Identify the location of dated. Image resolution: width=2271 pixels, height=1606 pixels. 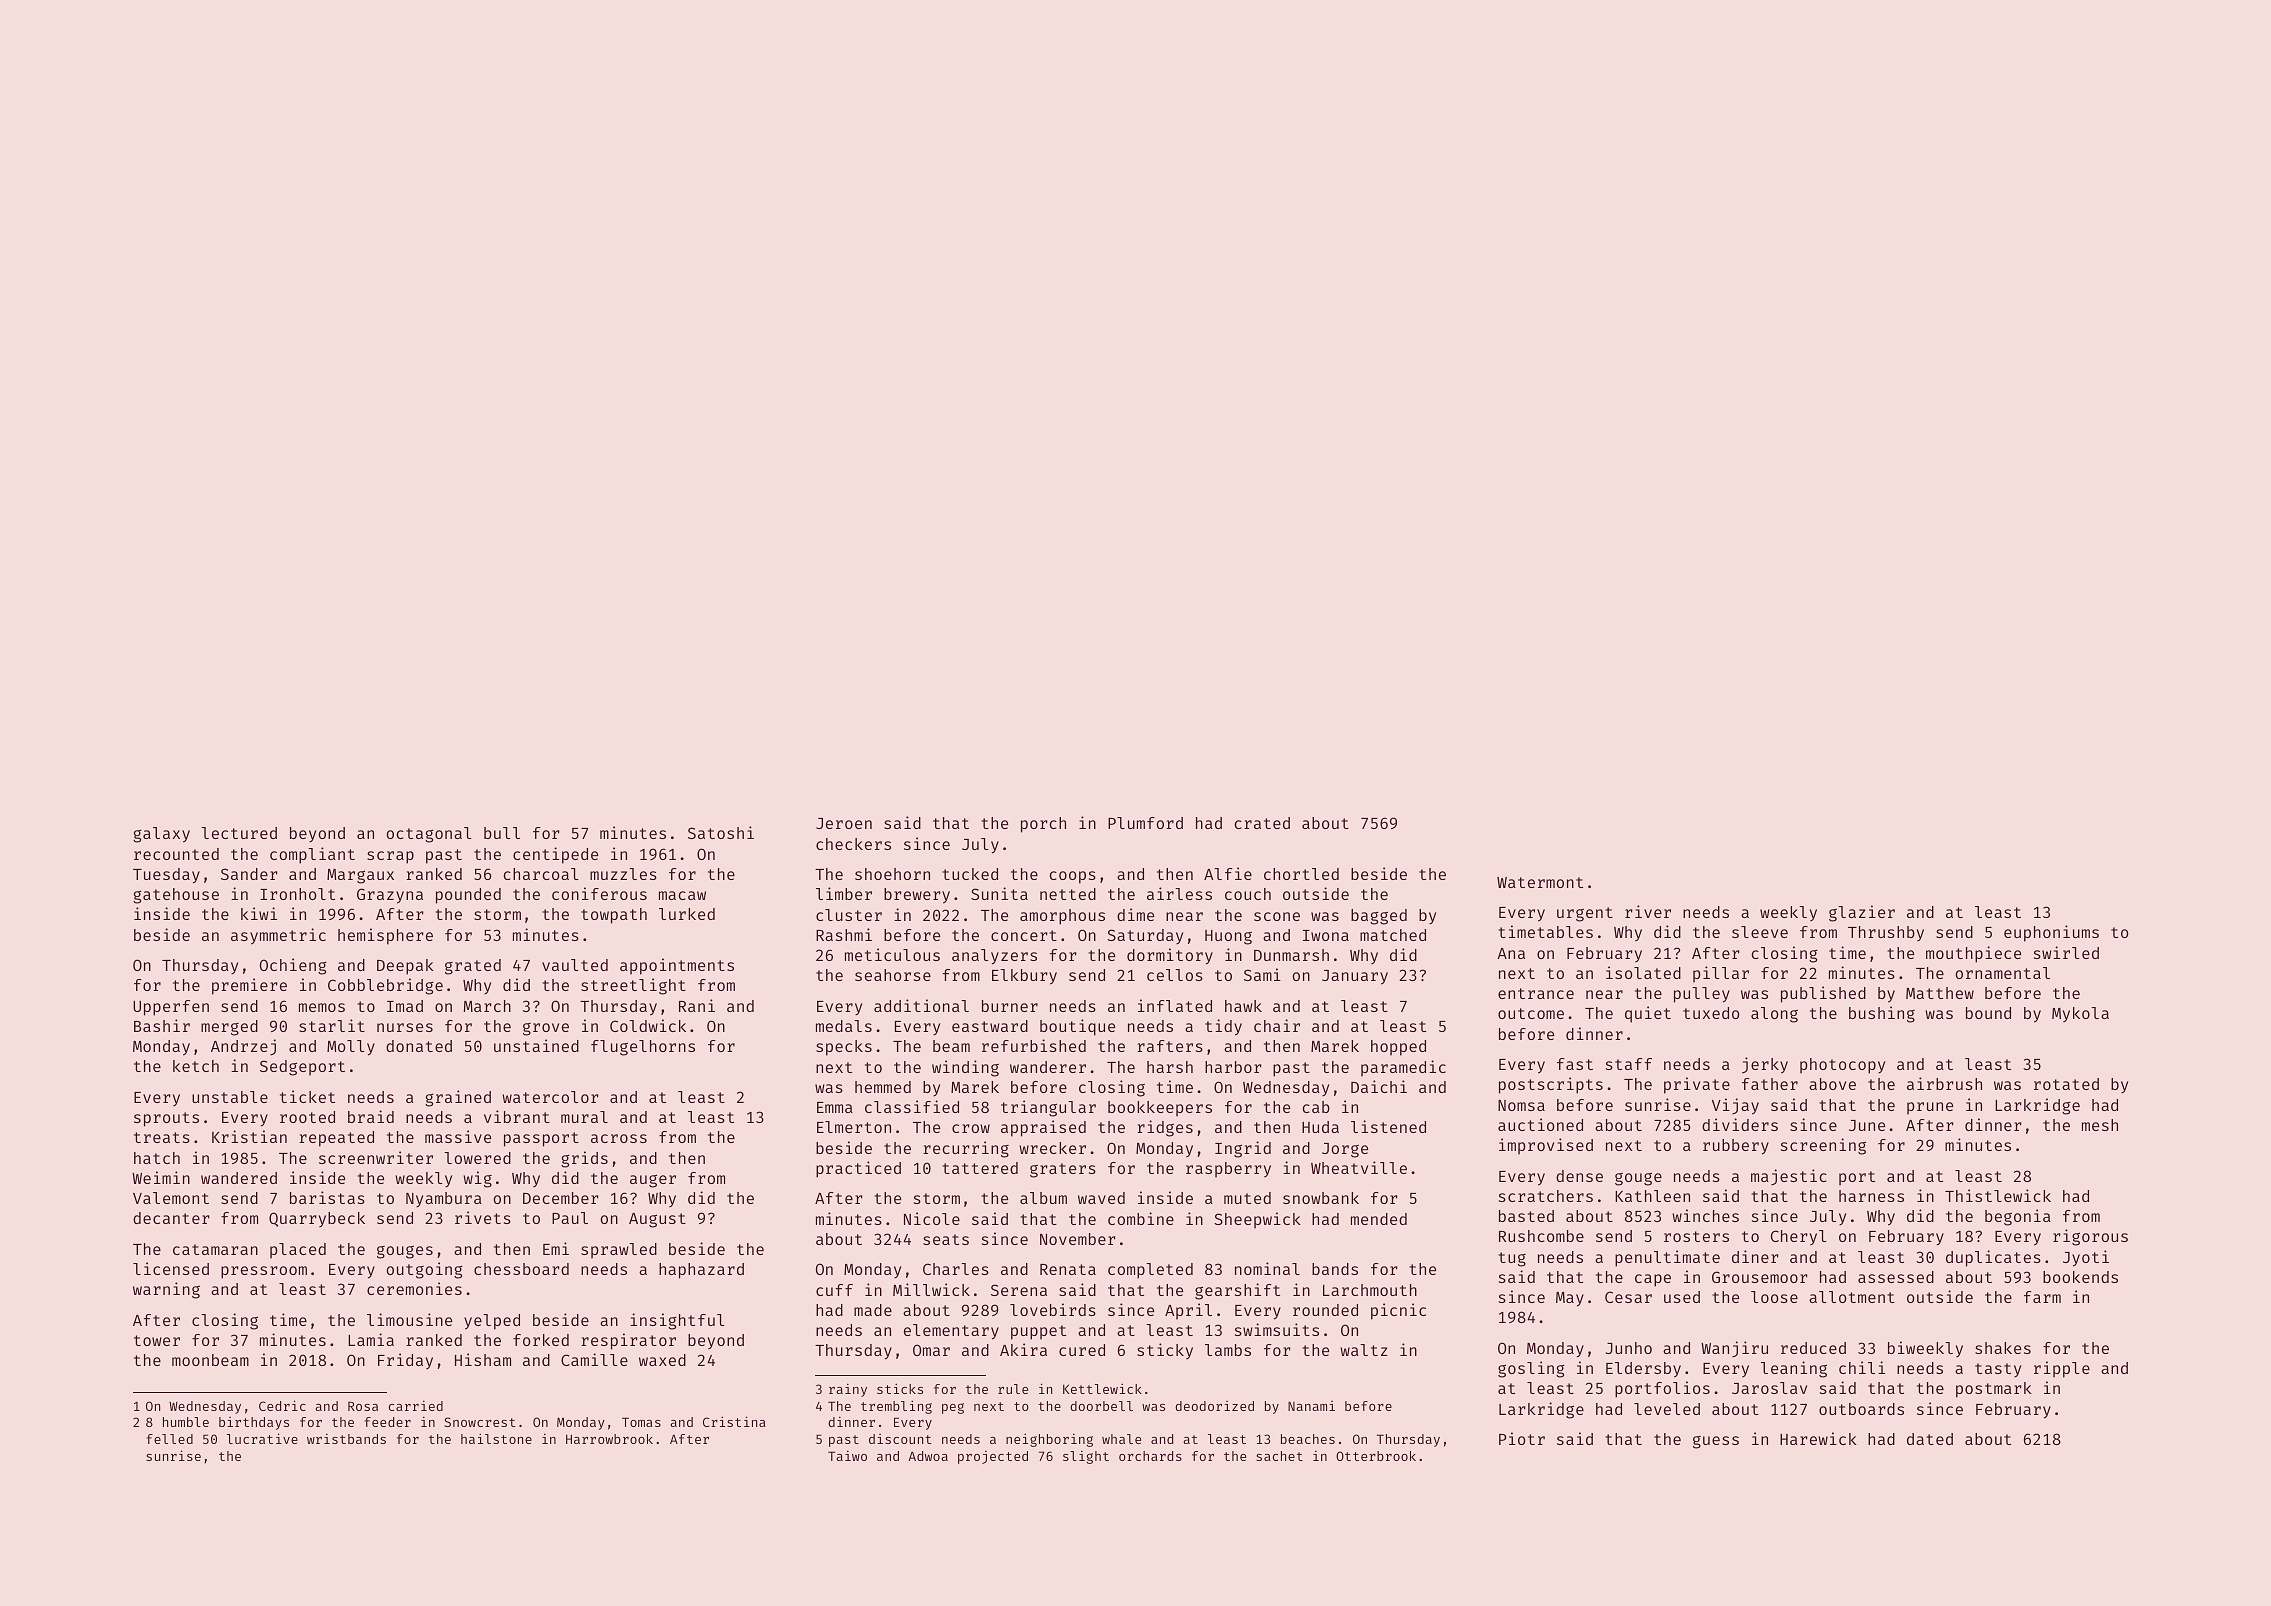
(1930, 1439).
